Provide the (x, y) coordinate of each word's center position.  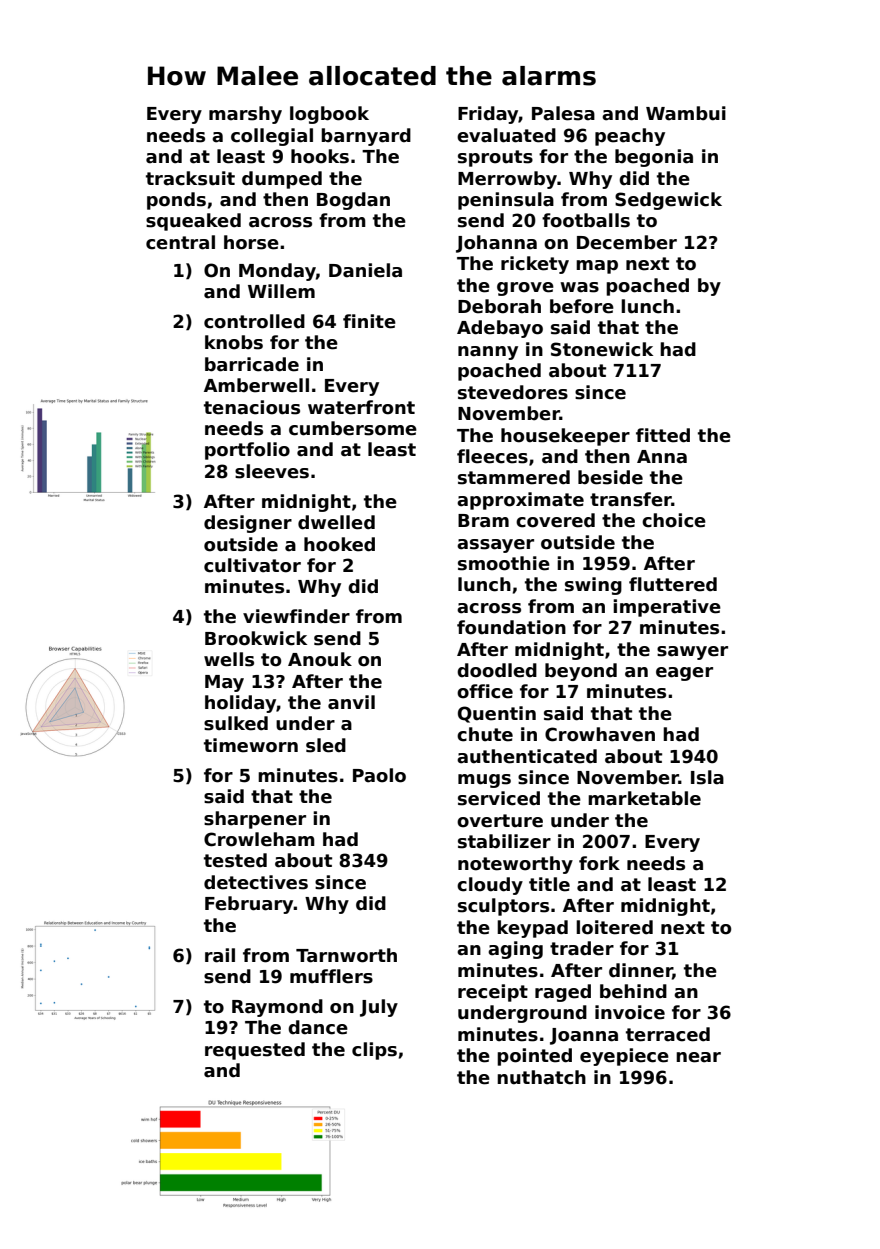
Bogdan (353, 201)
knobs (234, 342)
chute (485, 734)
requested (255, 1051)
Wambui (686, 113)
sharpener (255, 820)
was (579, 287)
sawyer (692, 653)
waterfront (361, 407)
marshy (245, 115)
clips (374, 1051)
